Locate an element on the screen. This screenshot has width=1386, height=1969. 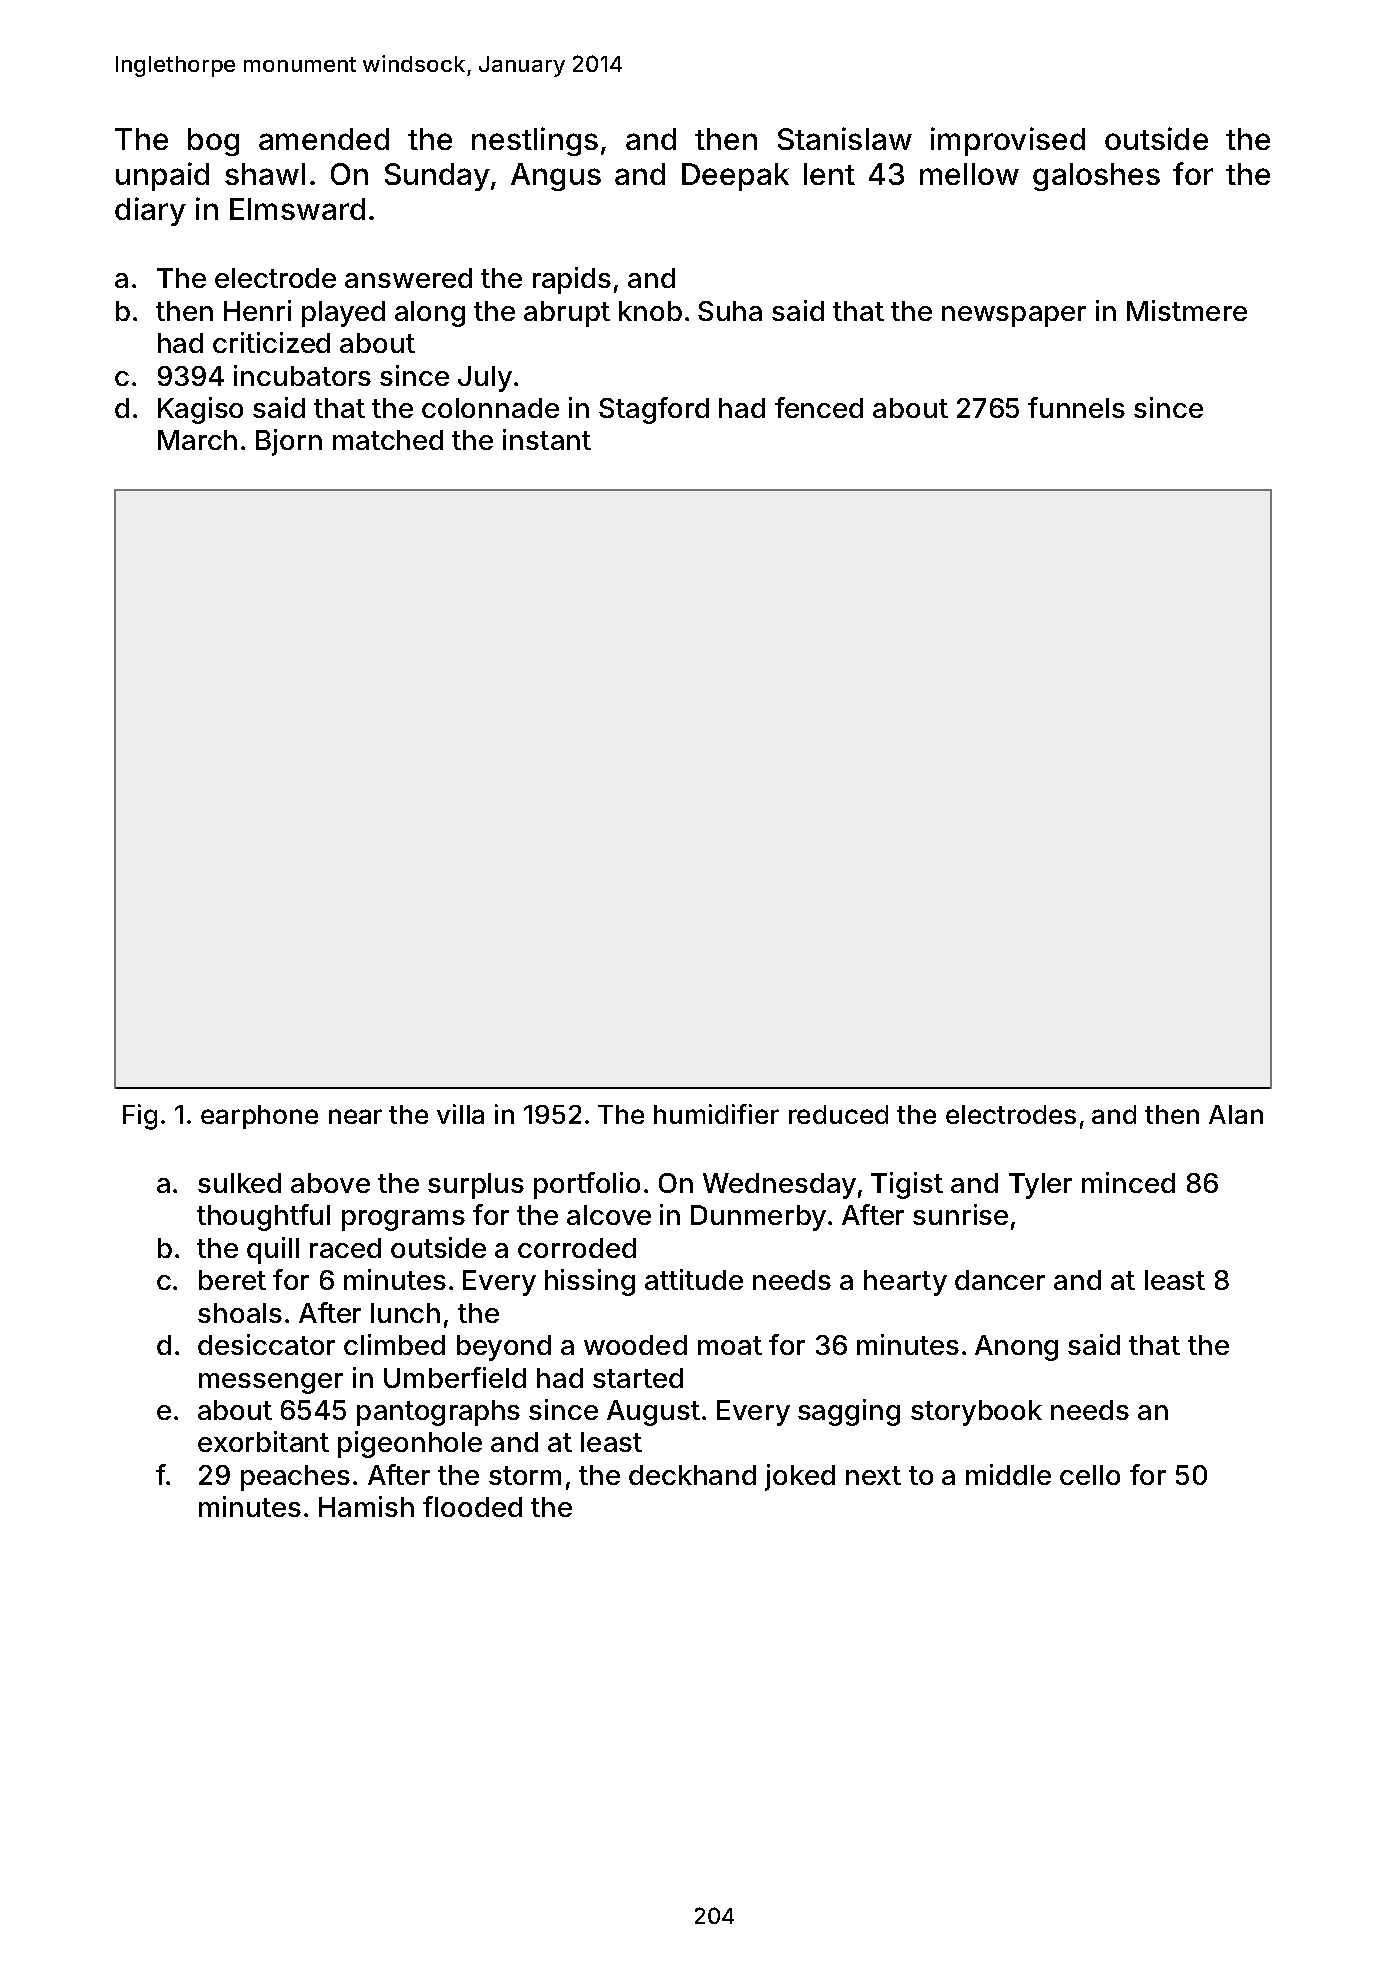
Hamish is located at coordinates (366, 1506).
